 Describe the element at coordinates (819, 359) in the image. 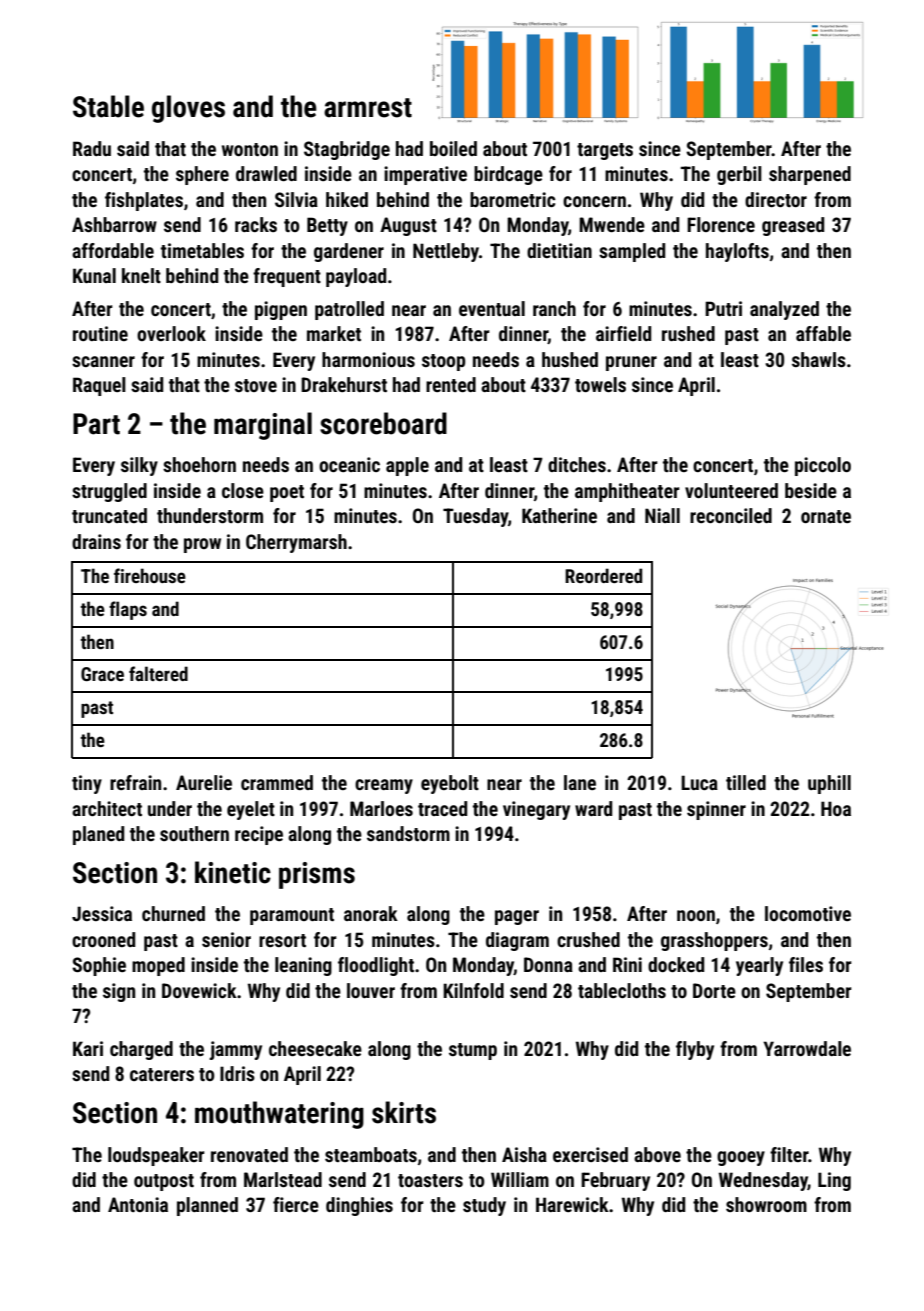

I see `shawls` at that location.
